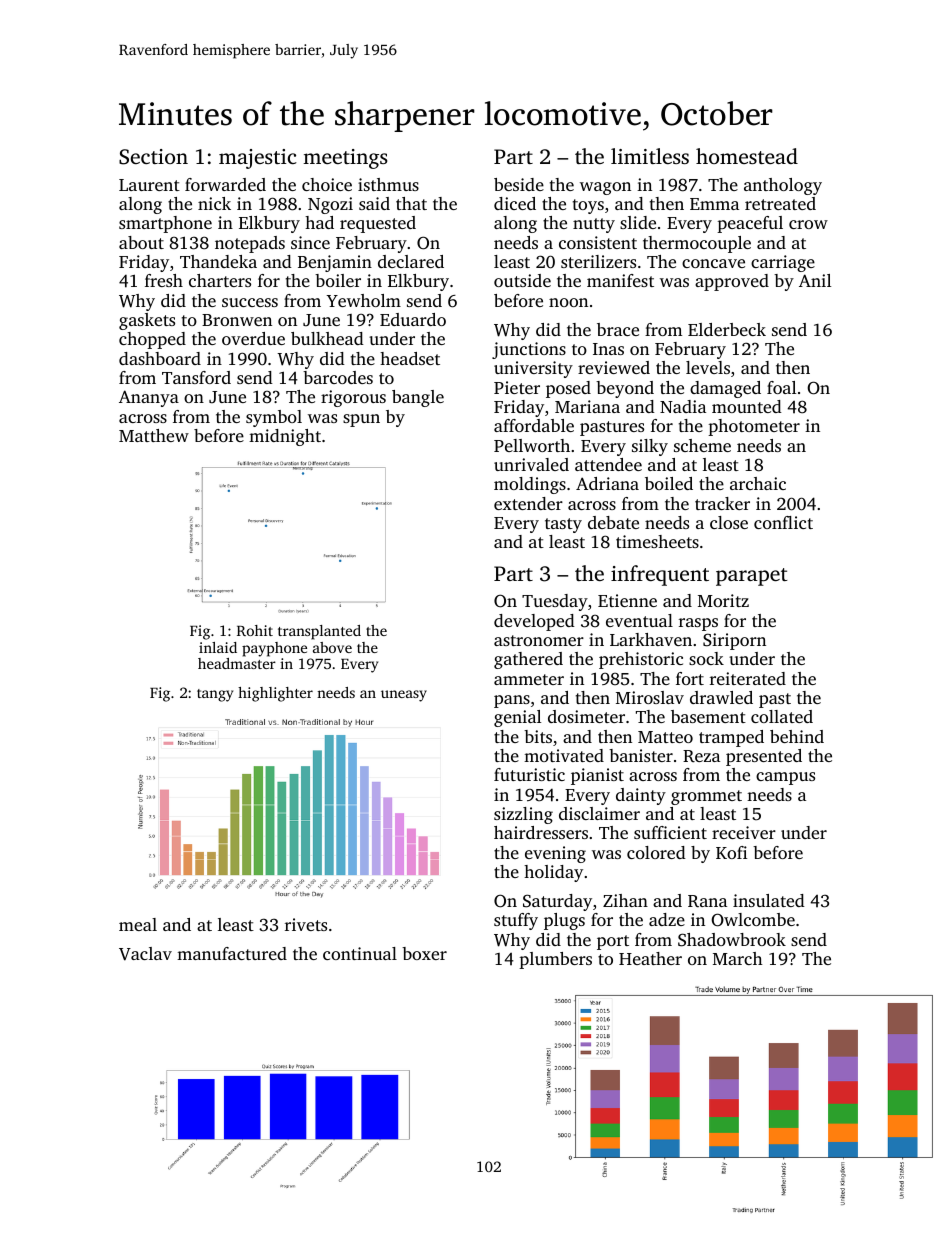 This image has height=1233, width=952. What do you see at coordinates (138, 924) in the image?
I see `meal` at bounding box center [138, 924].
